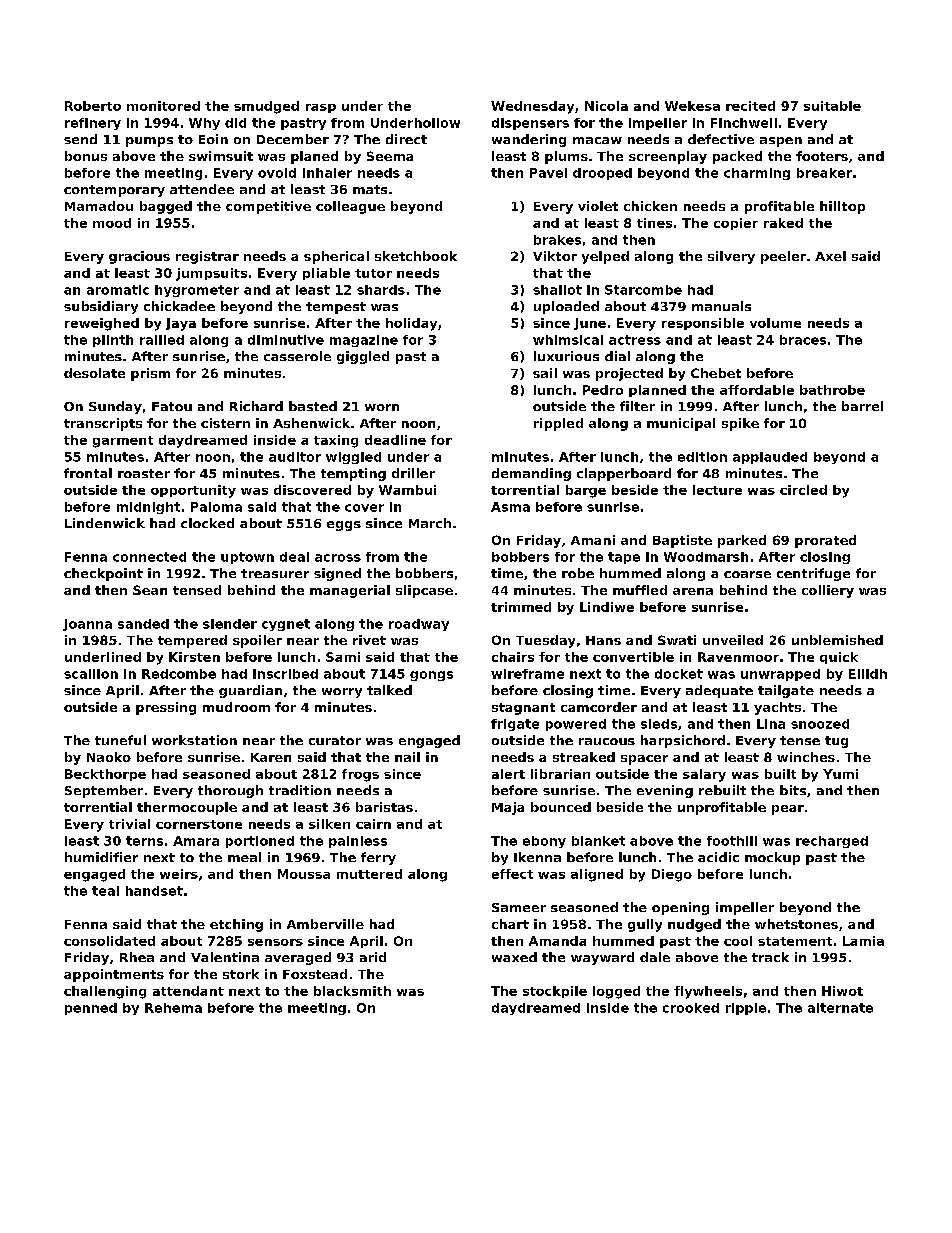 Image resolution: width=952 pixels, height=1233 pixels. Describe the element at coordinates (91, 1009) in the document. I see `penned` at that location.
